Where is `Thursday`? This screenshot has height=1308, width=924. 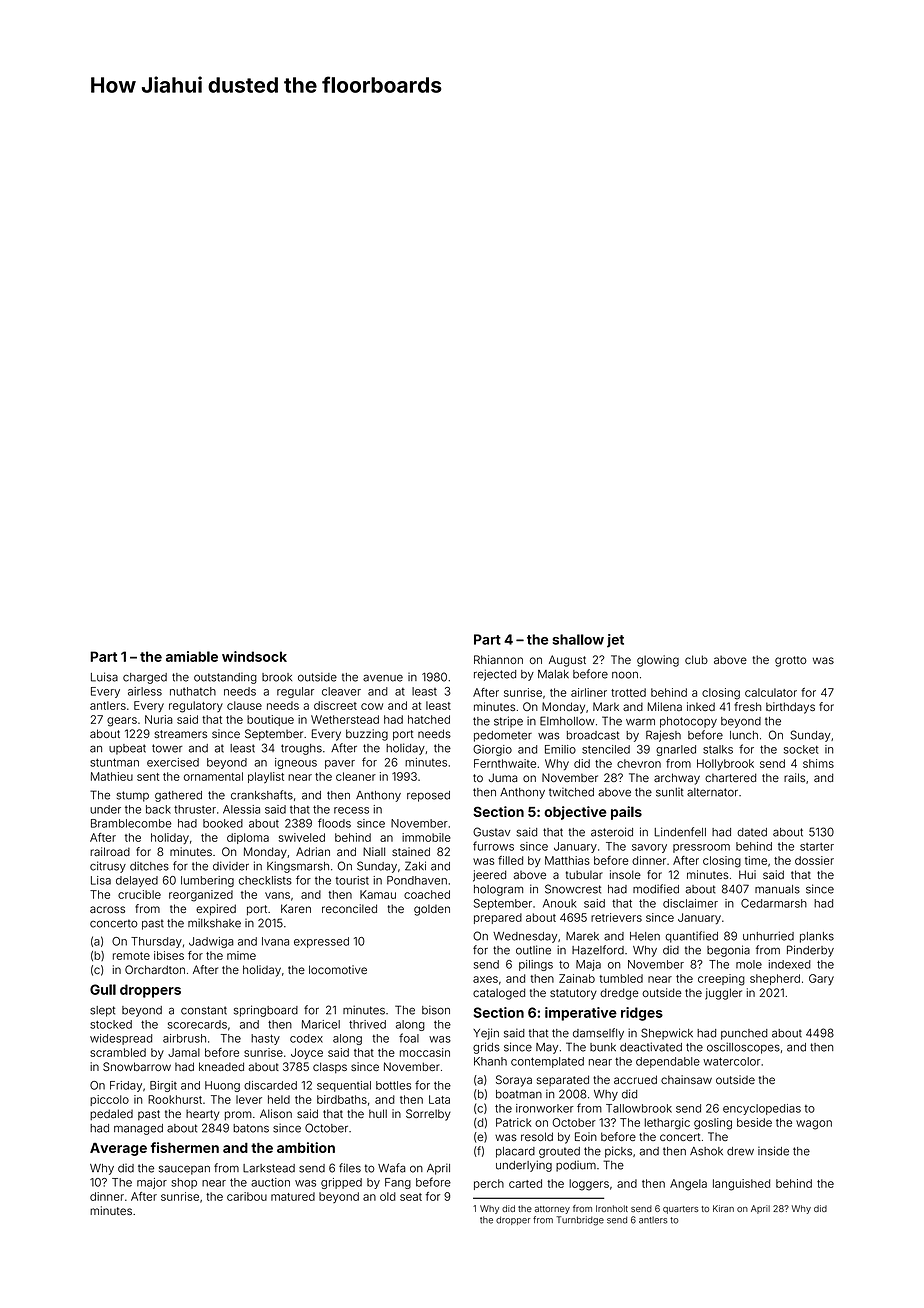 Thursday is located at coordinates (156, 942).
